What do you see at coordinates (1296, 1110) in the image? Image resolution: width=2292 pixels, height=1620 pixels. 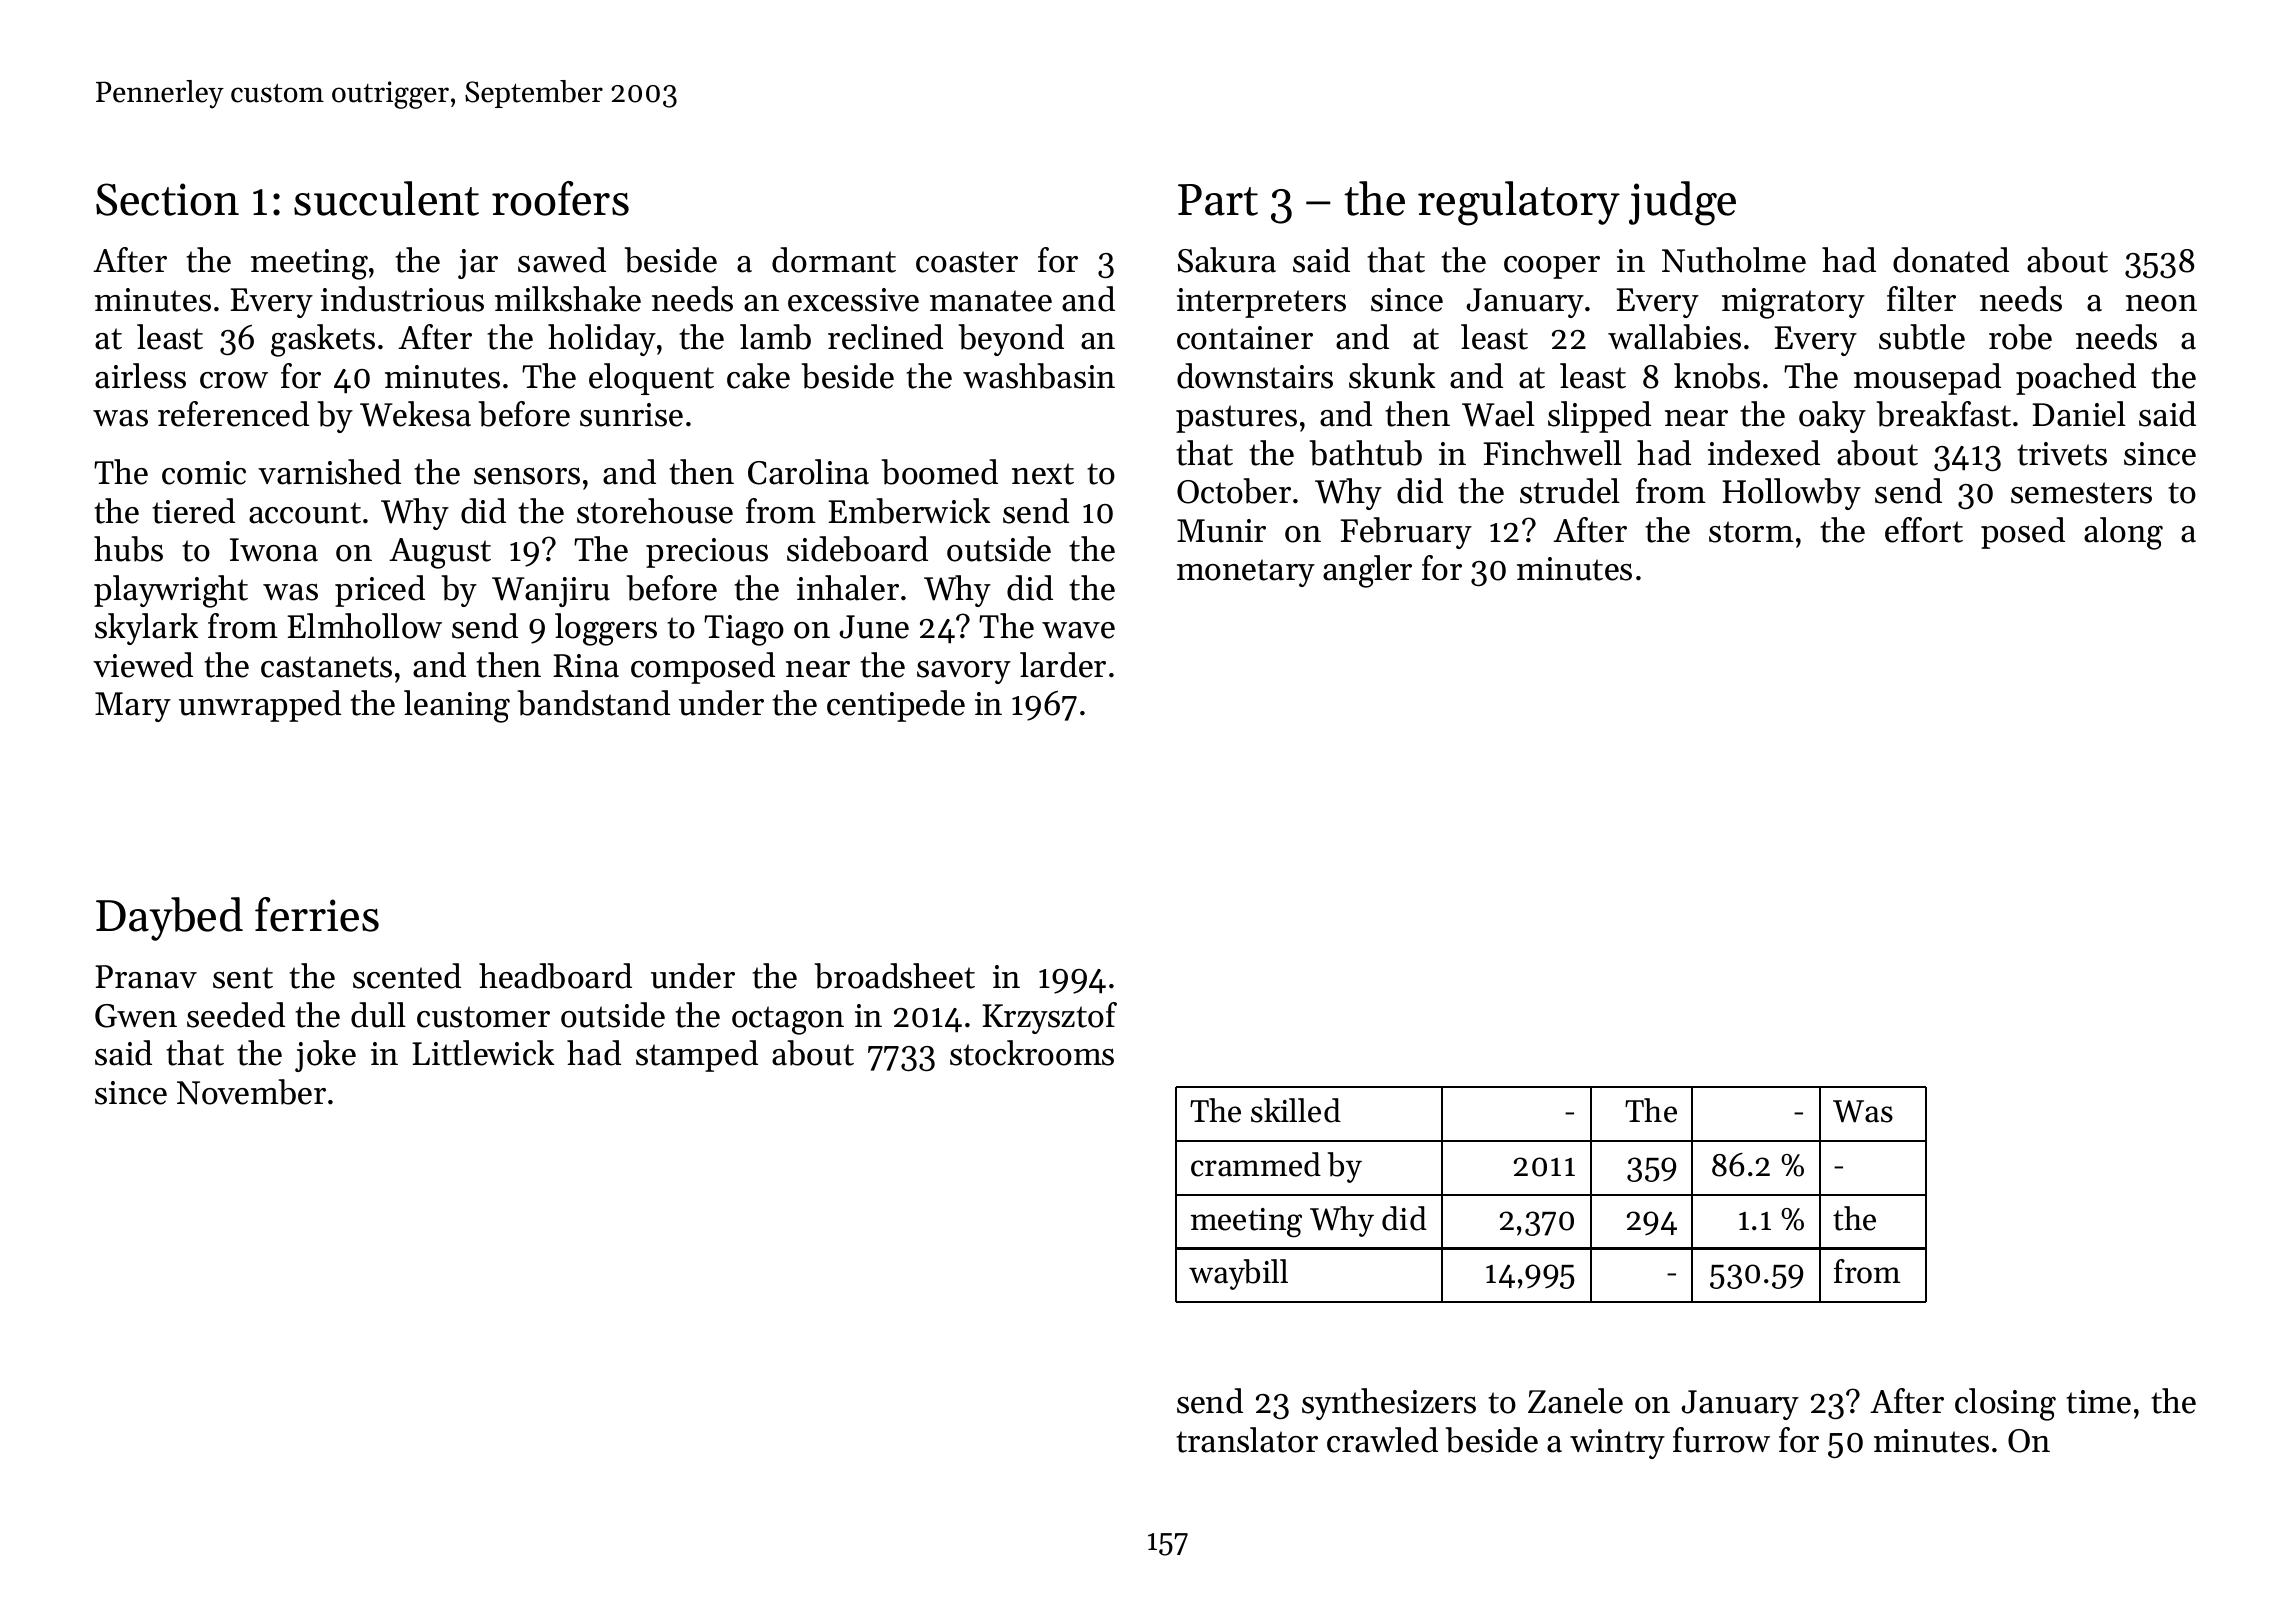 I see `skilled` at bounding box center [1296, 1110].
